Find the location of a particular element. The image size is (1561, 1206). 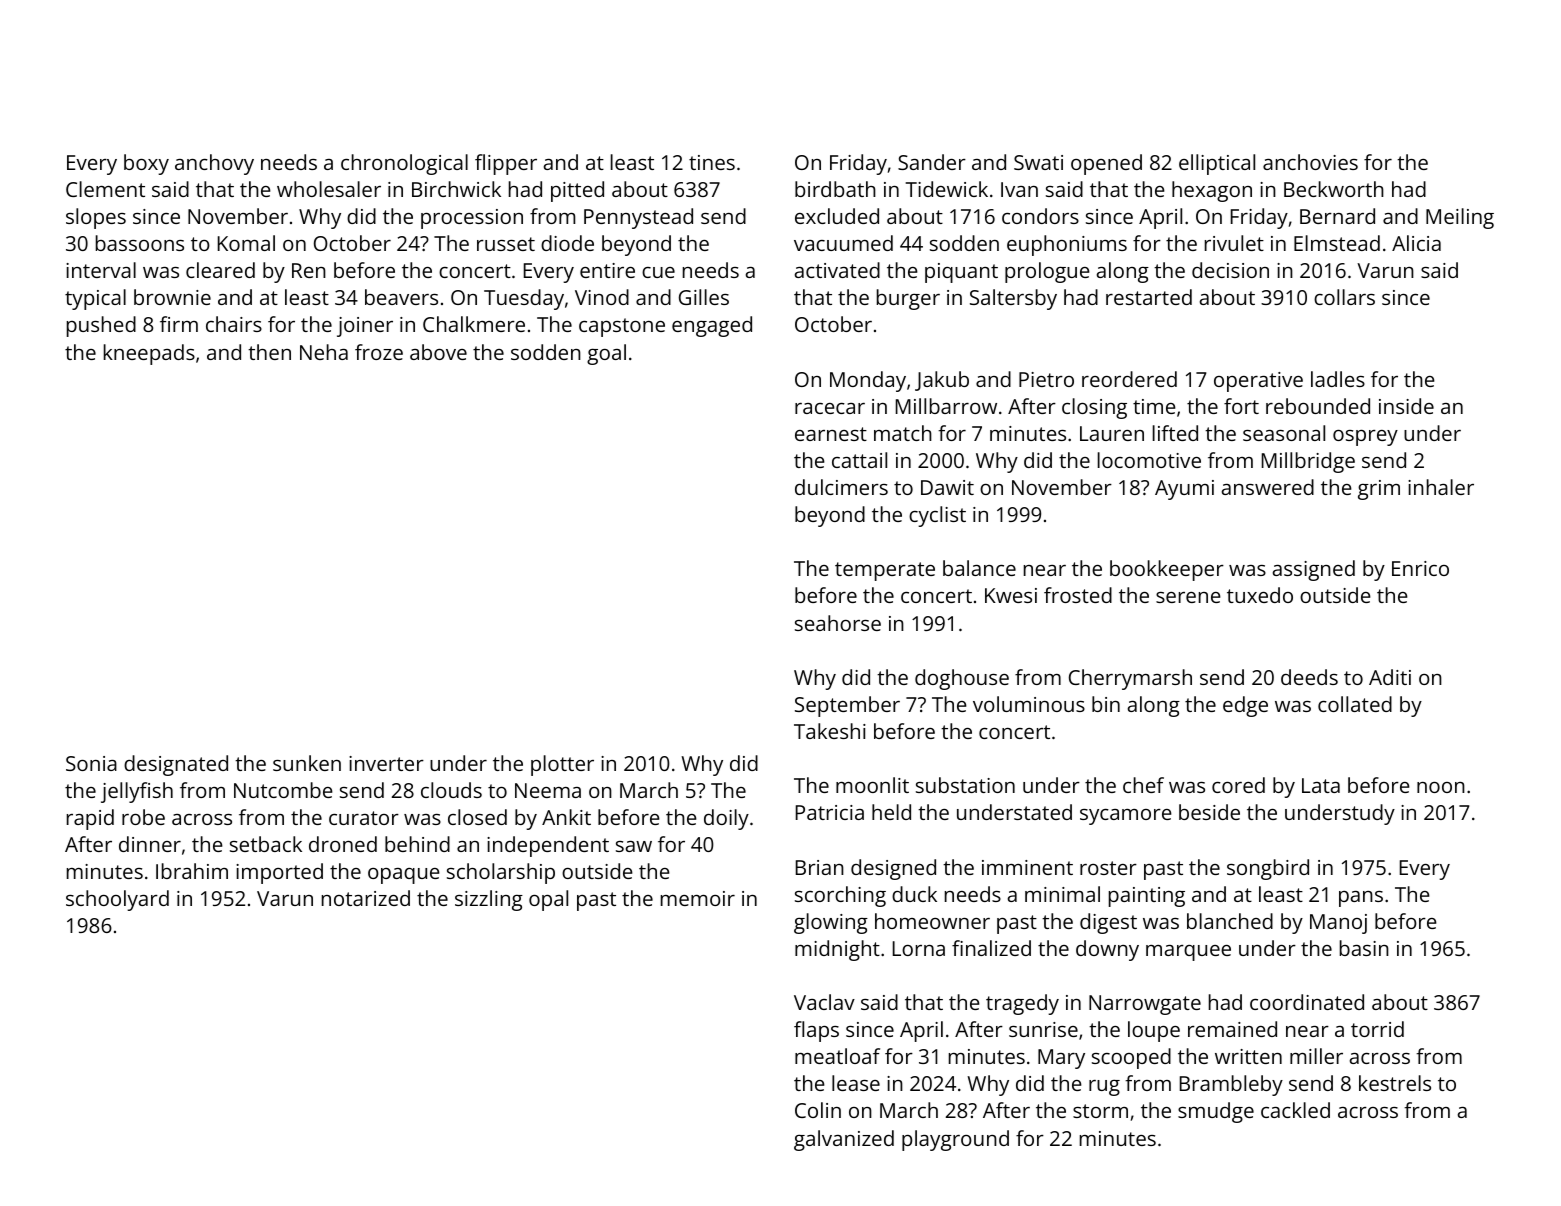

cattail is located at coordinates (859, 460).
